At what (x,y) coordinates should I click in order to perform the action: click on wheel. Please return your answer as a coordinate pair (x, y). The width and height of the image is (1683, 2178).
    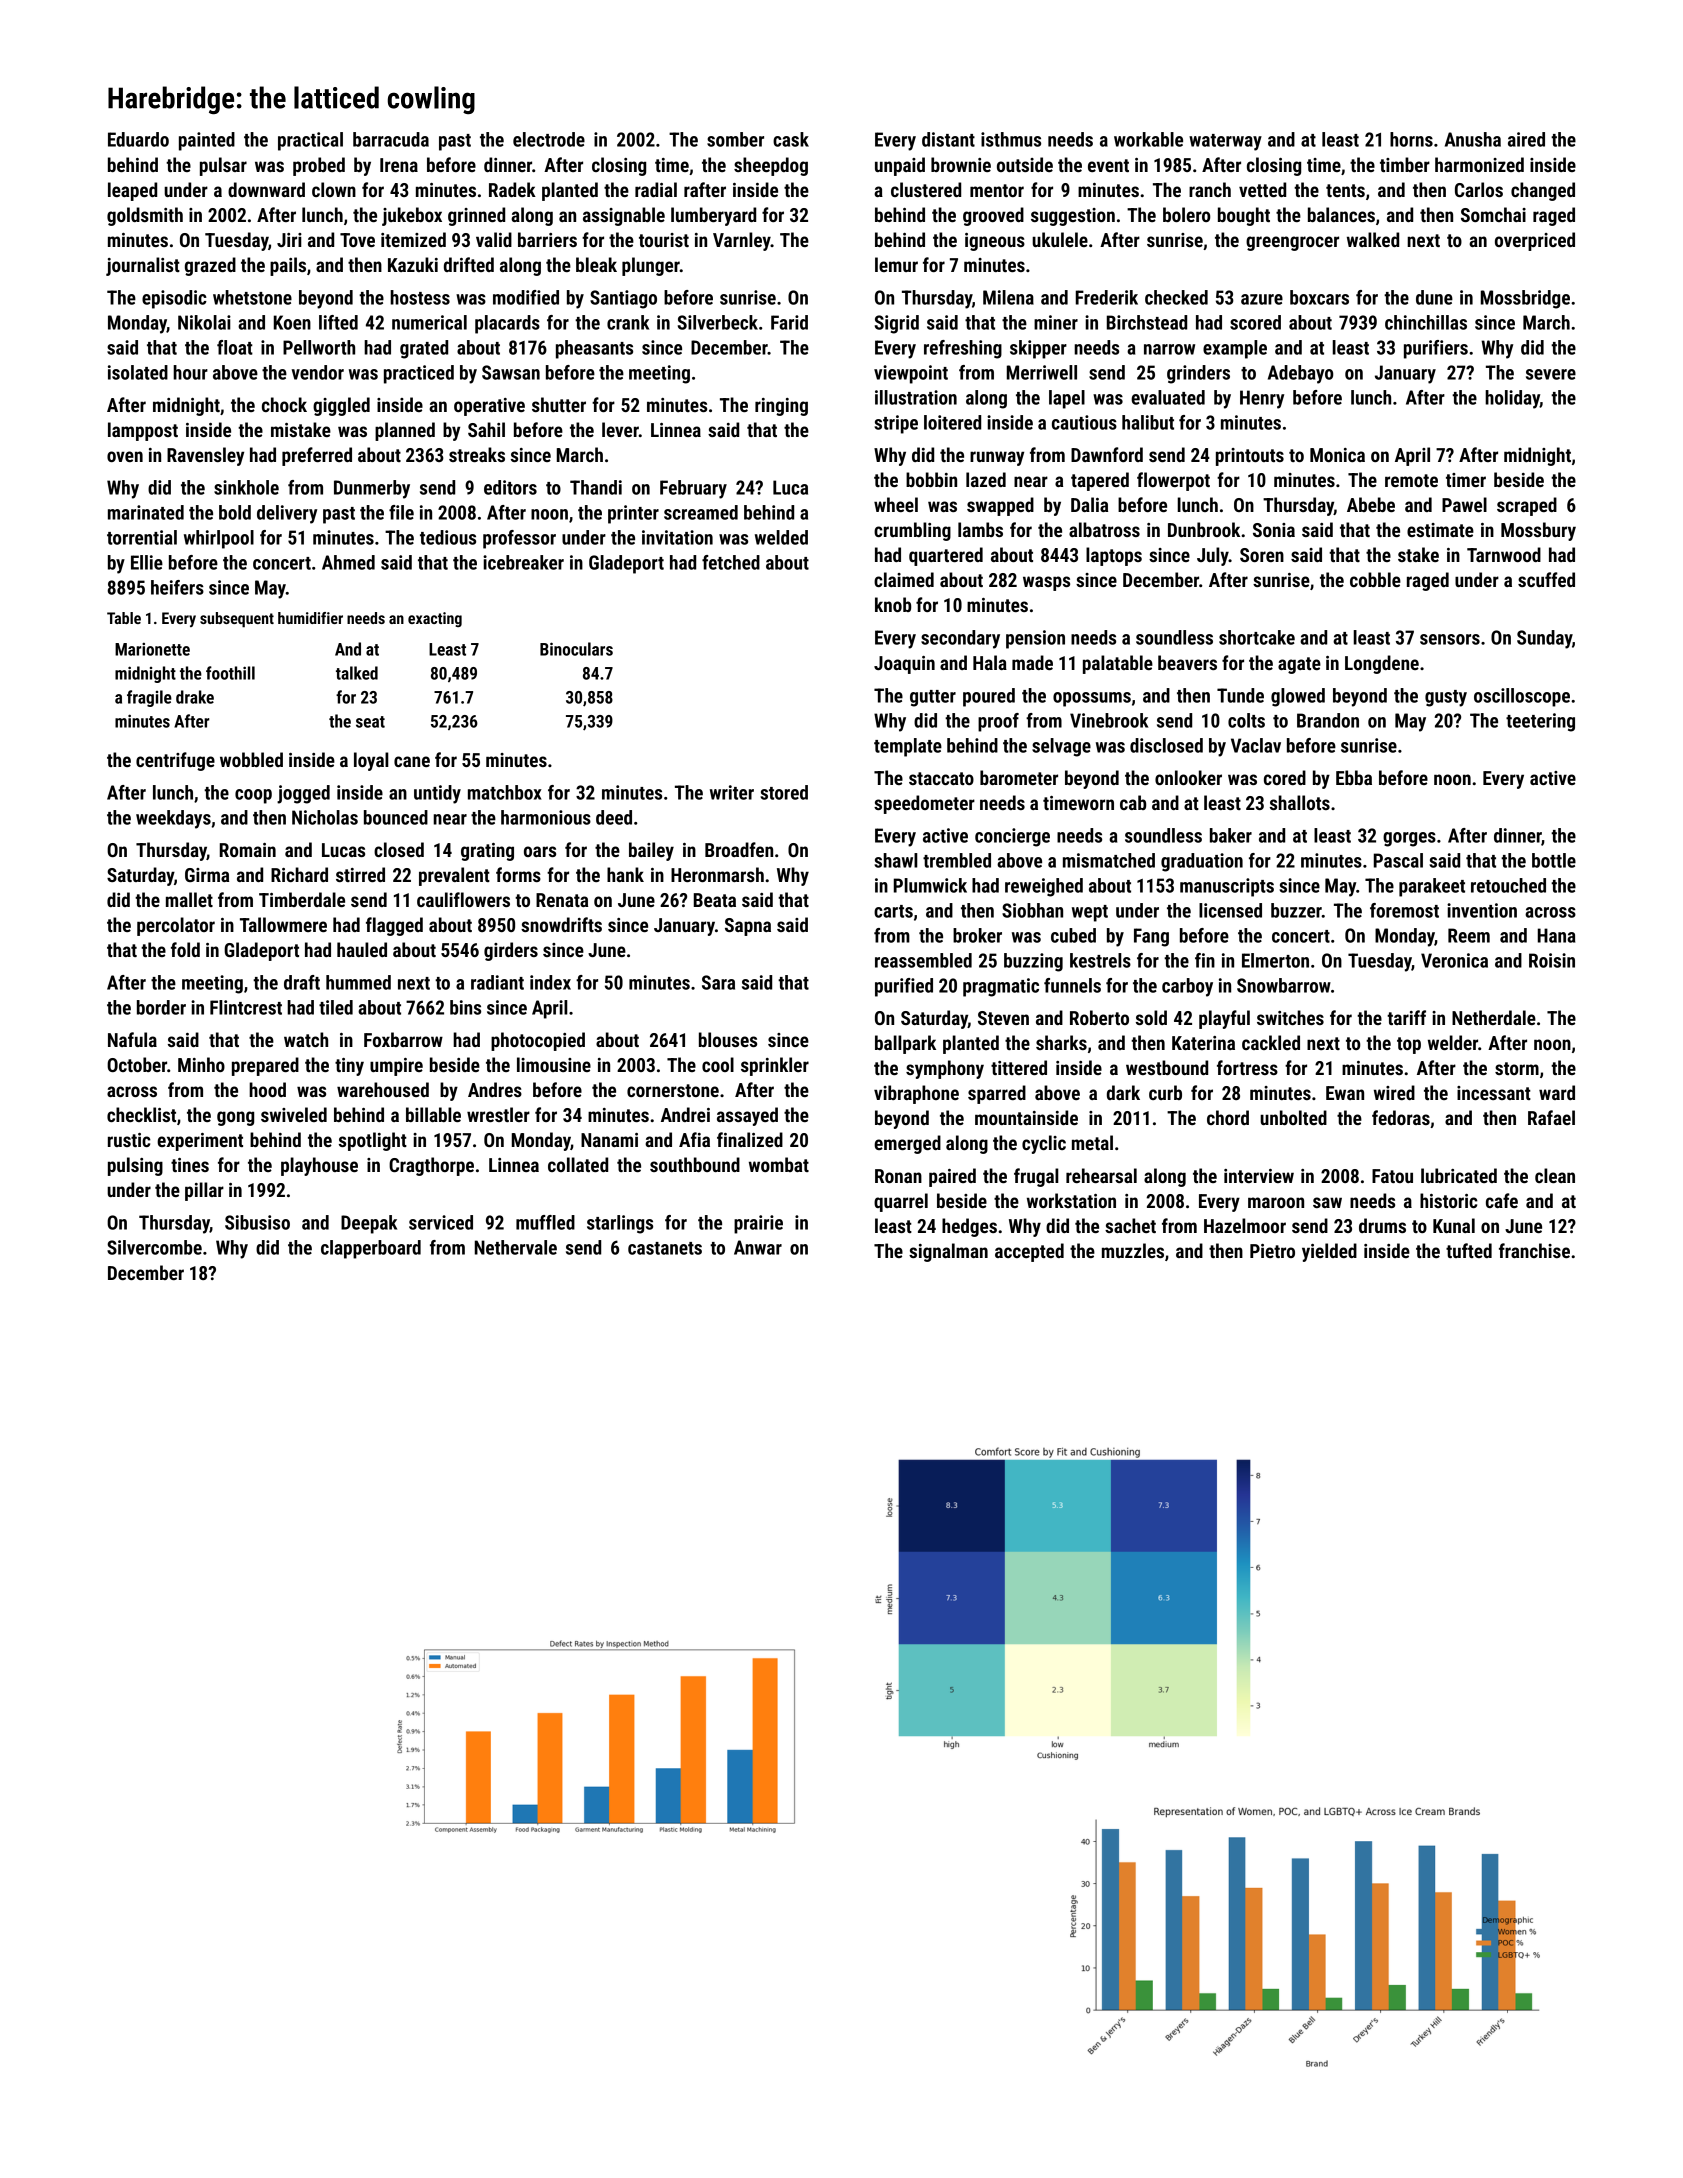
    Looking at the image, I should click on (896, 504).
